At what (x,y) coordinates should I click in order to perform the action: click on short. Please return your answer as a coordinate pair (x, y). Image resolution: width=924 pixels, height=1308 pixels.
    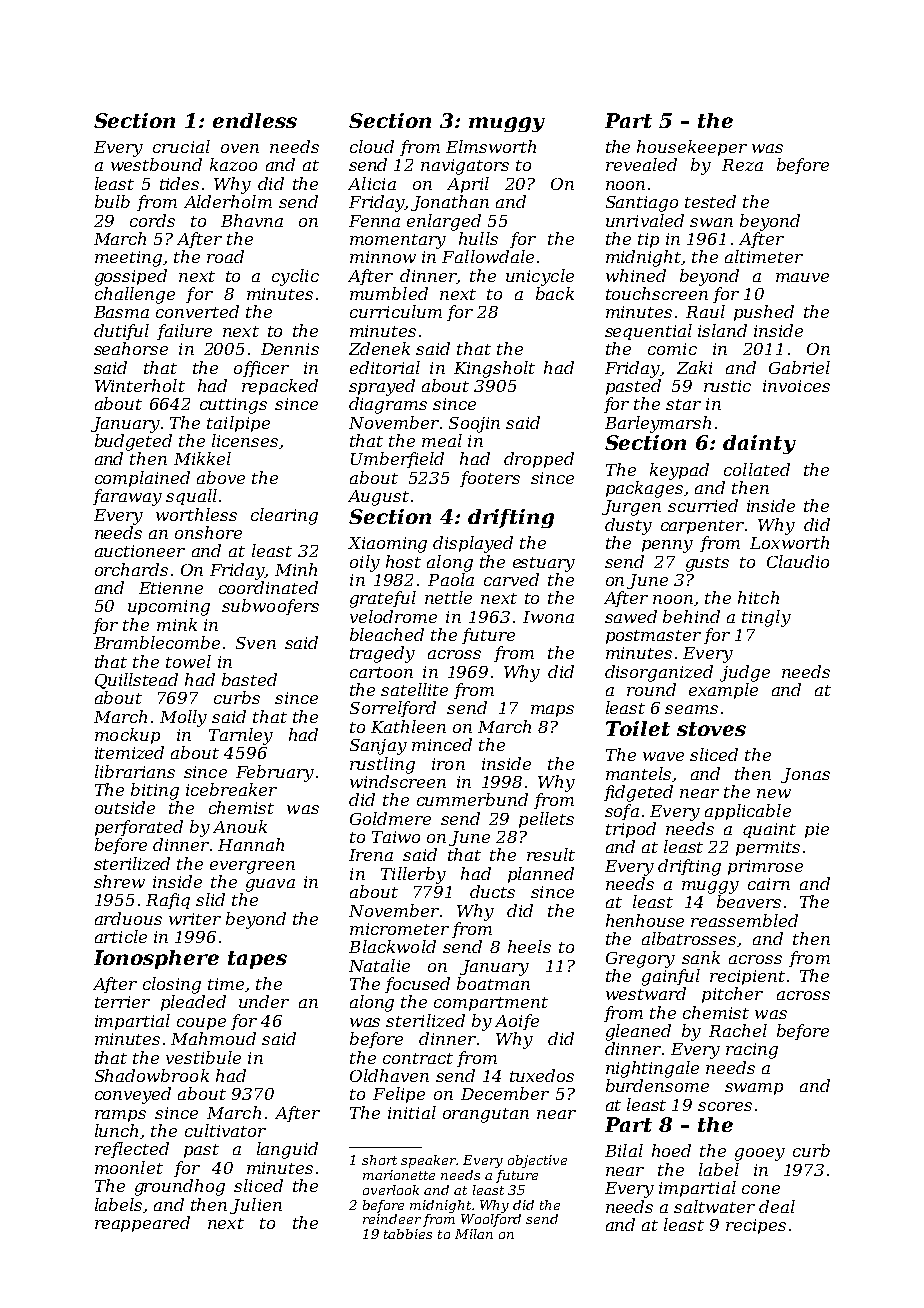
    Looking at the image, I should click on (379, 1160).
